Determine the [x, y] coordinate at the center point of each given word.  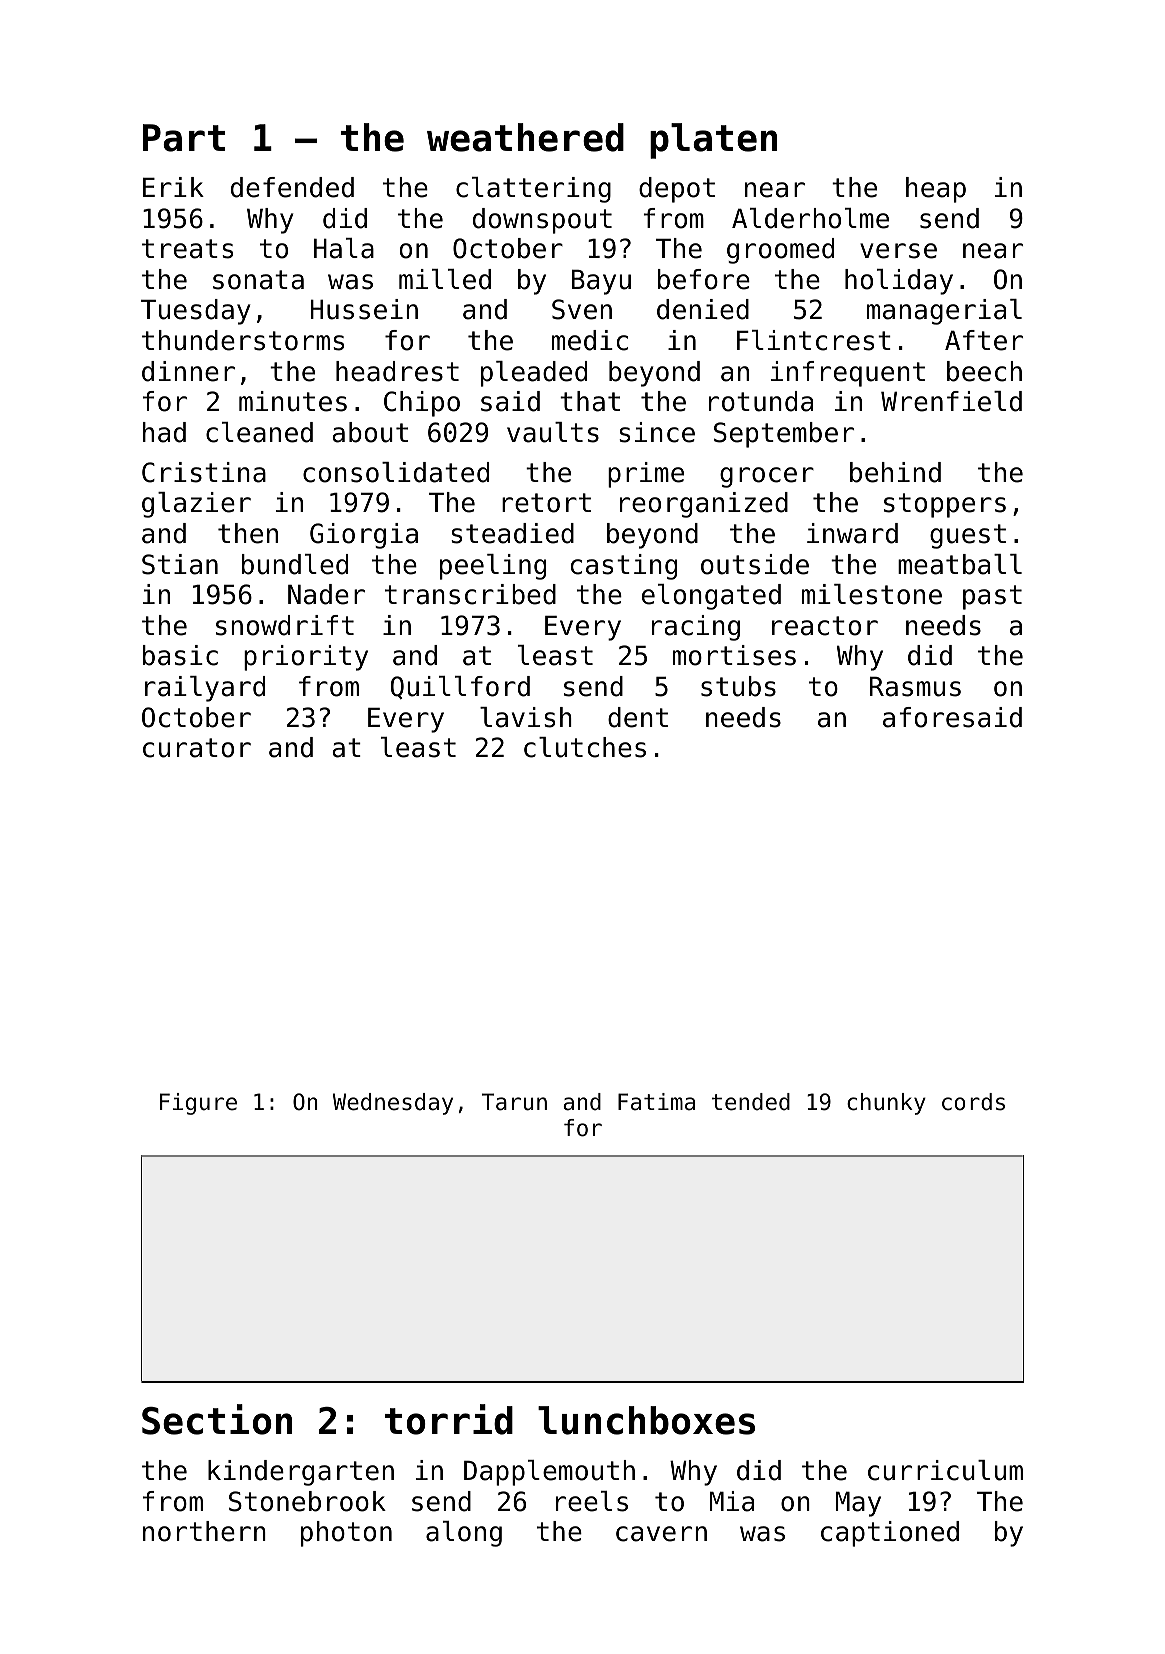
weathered [525, 137]
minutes [293, 401]
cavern [661, 1534]
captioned [890, 1534]
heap [936, 190]
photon [346, 1534]
